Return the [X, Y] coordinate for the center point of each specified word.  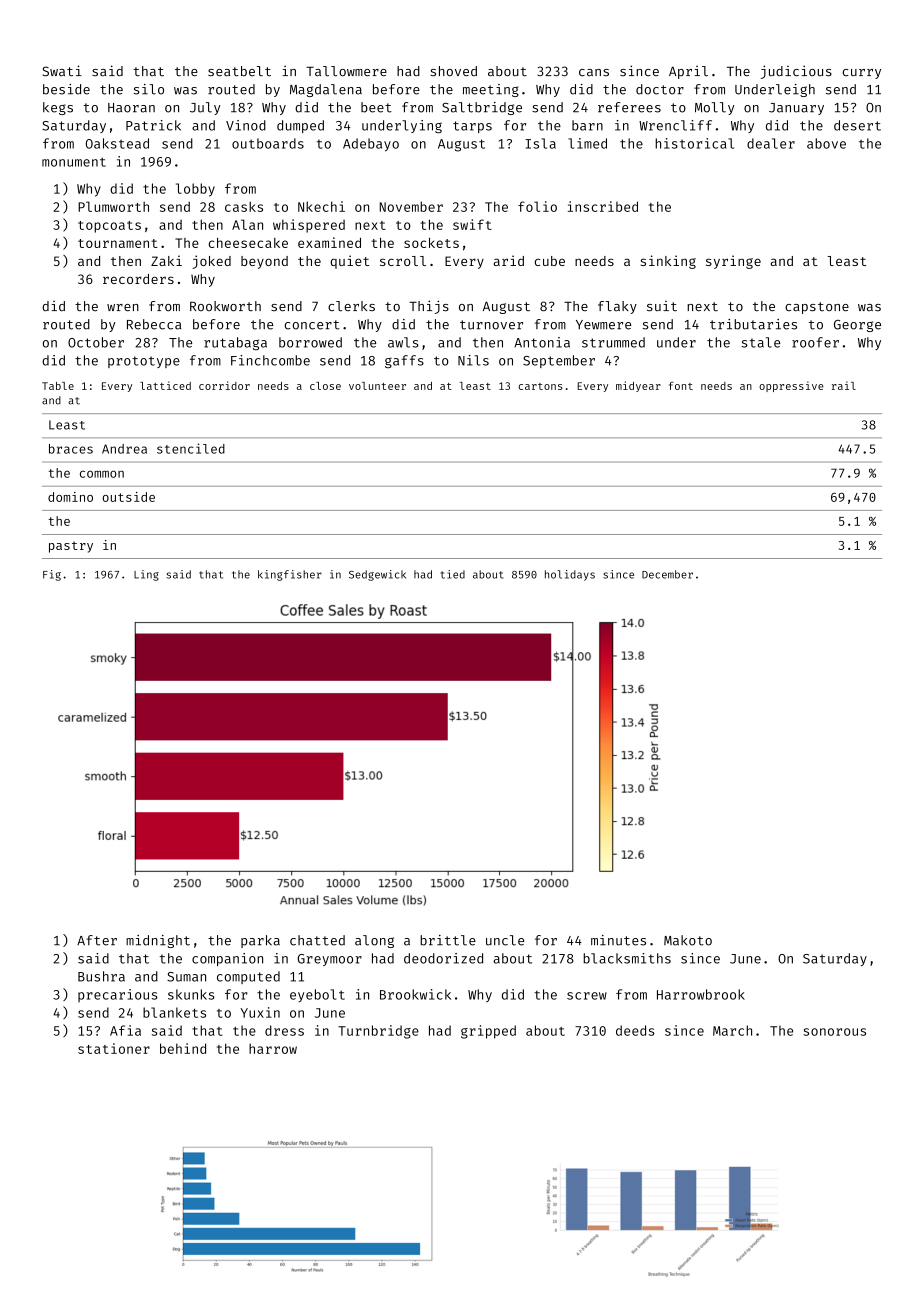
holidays [570, 575]
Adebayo [371, 145]
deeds [635, 1030]
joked [211, 262]
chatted [317, 940]
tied [453, 574]
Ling [146, 575]
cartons [541, 386]
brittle [448, 940]
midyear [638, 386]
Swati [62, 71]
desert [857, 125]
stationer [114, 1048]
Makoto [688, 940]
